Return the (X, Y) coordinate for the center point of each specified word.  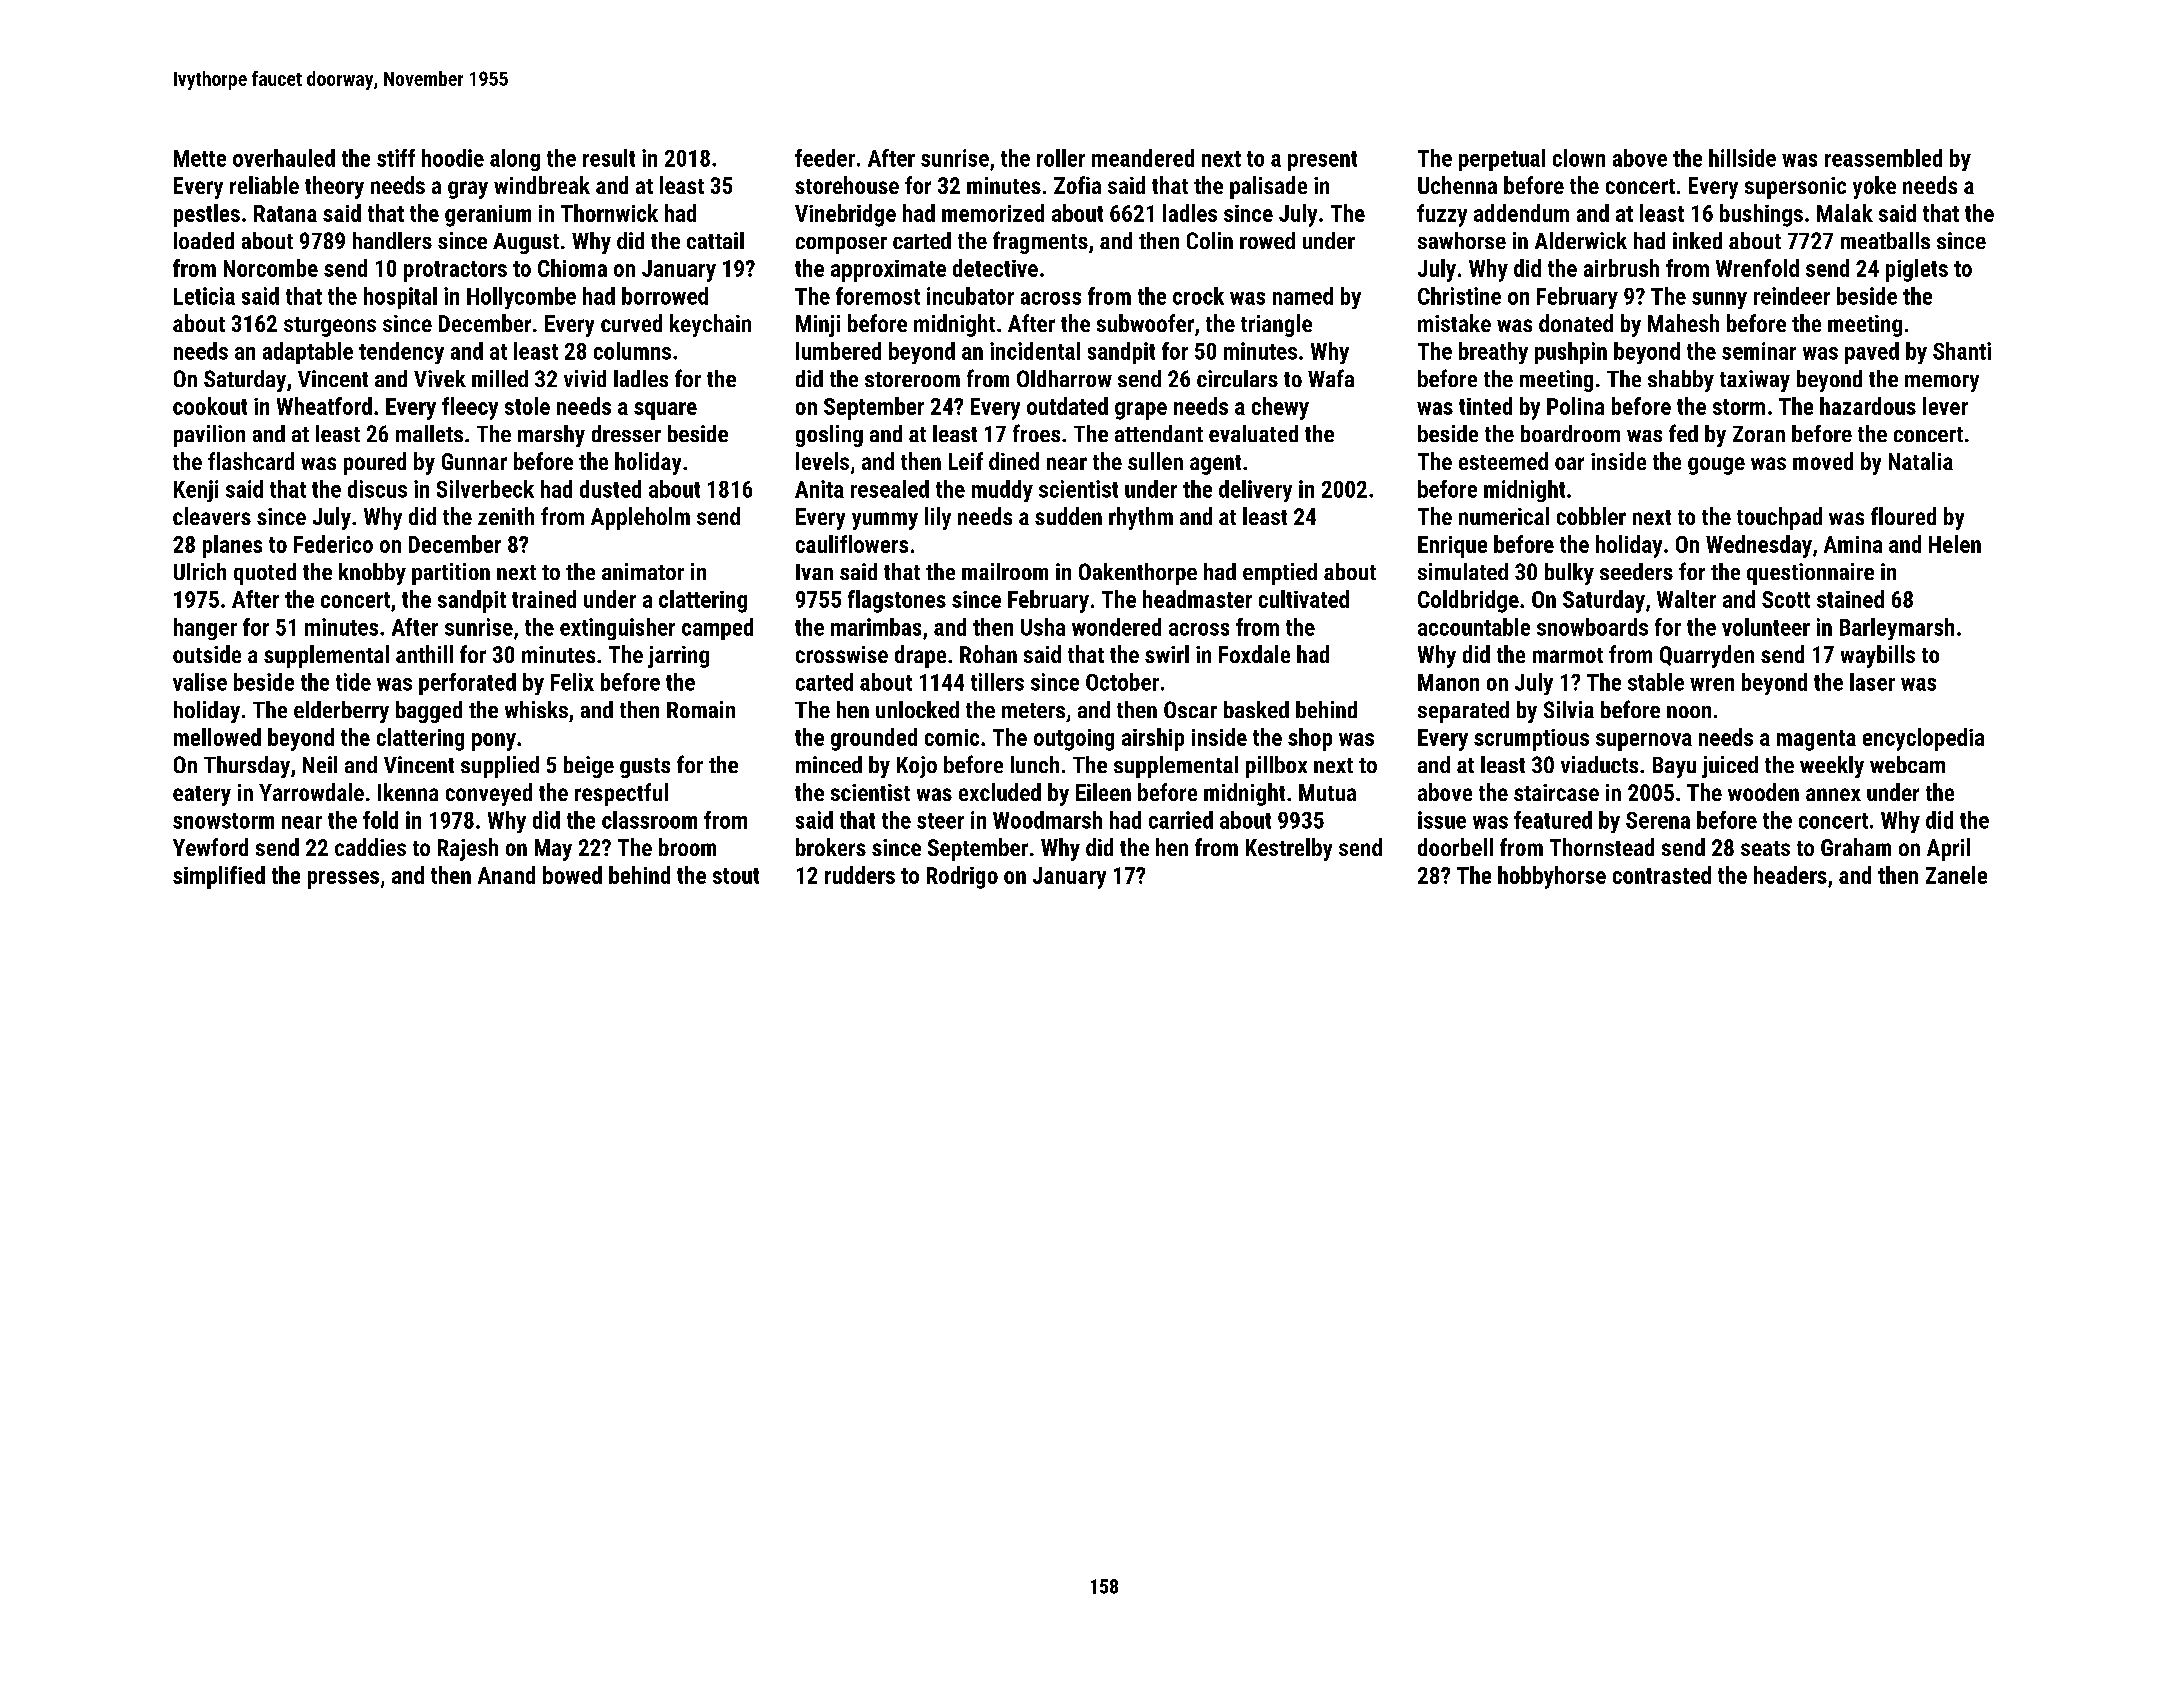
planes (232, 546)
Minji (818, 326)
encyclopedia (1923, 739)
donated (1576, 323)
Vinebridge (845, 215)
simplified (219, 877)
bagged (429, 712)
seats (1765, 848)
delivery (1255, 491)
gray (468, 190)
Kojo (917, 767)
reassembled (1883, 158)
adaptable (308, 353)
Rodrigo (962, 877)
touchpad (1779, 518)
